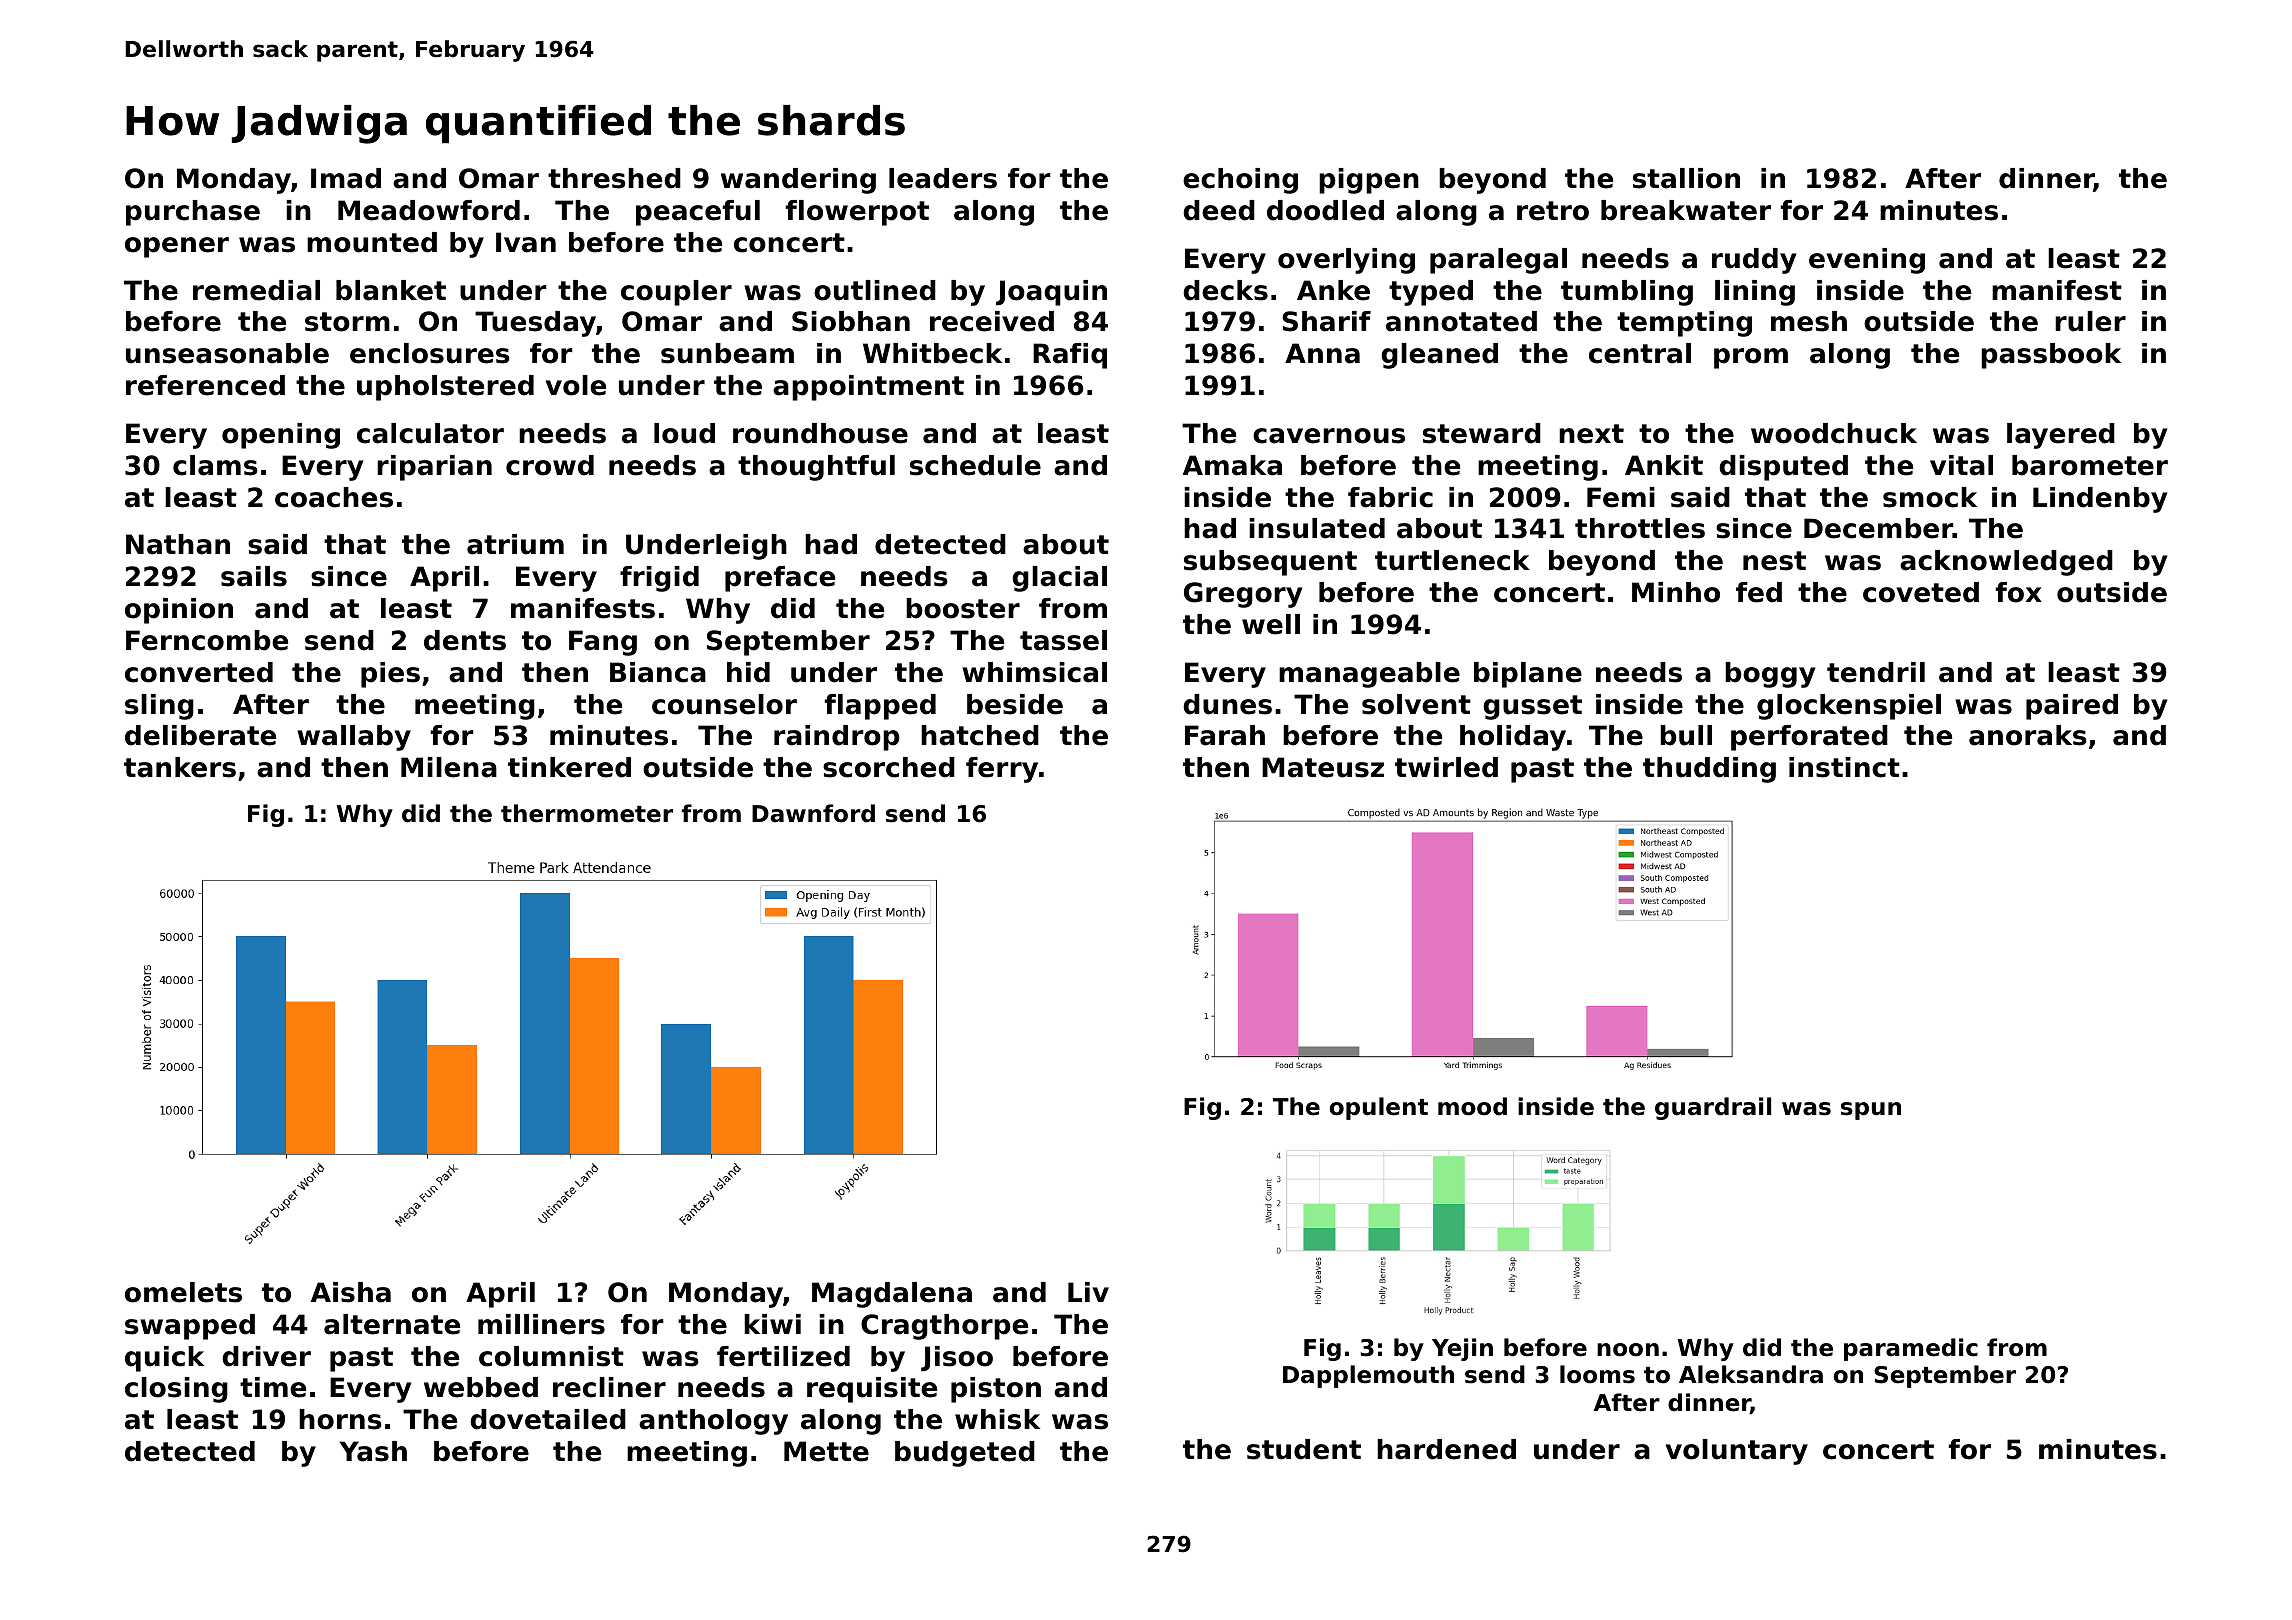 Image resolution: width=2292 pixels, height=1620 pixels. Describe the element at coordinates (183, 1292) in the document. I see `omelets` at that location.
